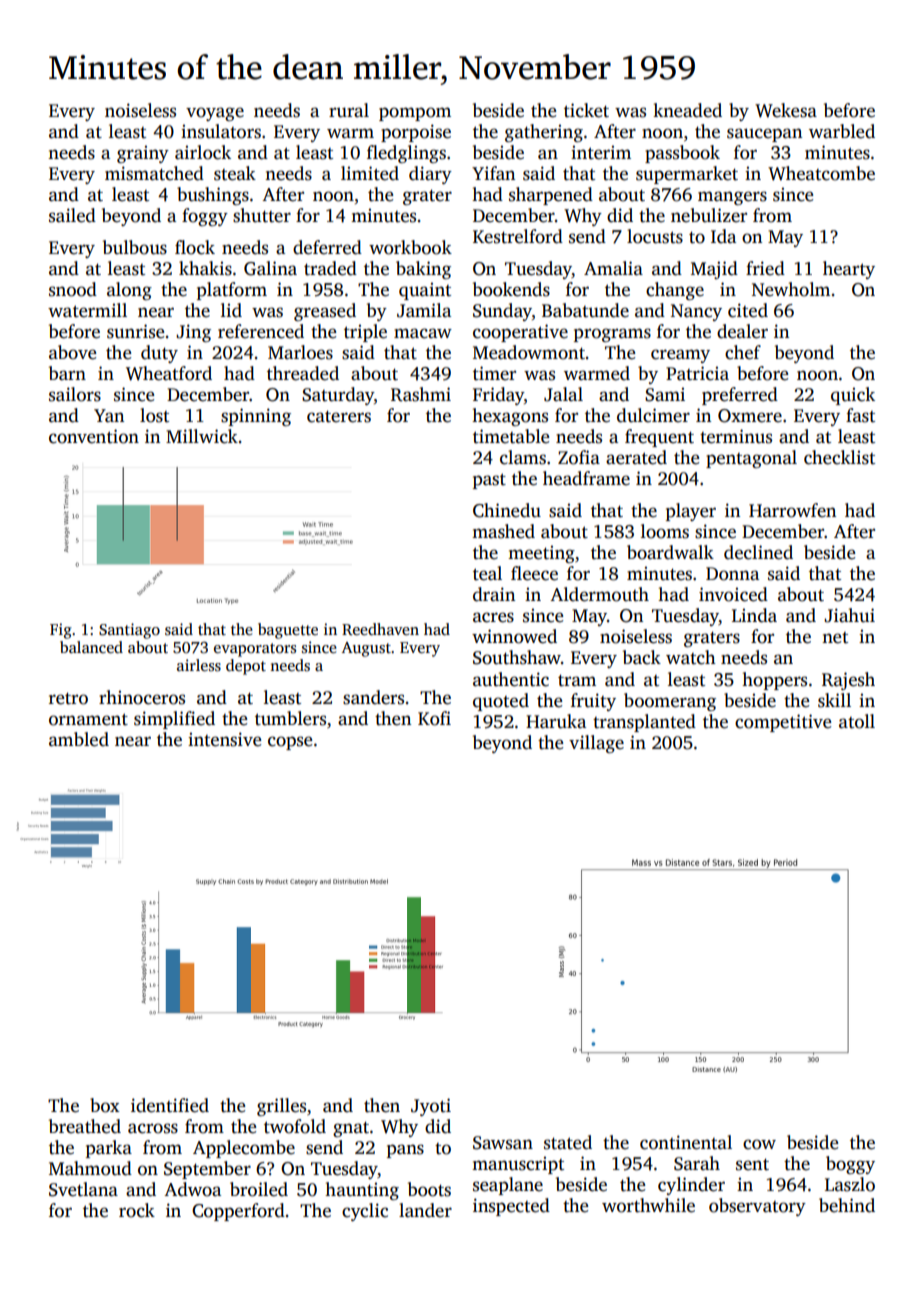 Image resolution: width=924 pixels, height=1308 pixels. What do you see at coordinates (849, 615) in the screenshot?
I see `Jiahui` at bounding box center [849, 615].
